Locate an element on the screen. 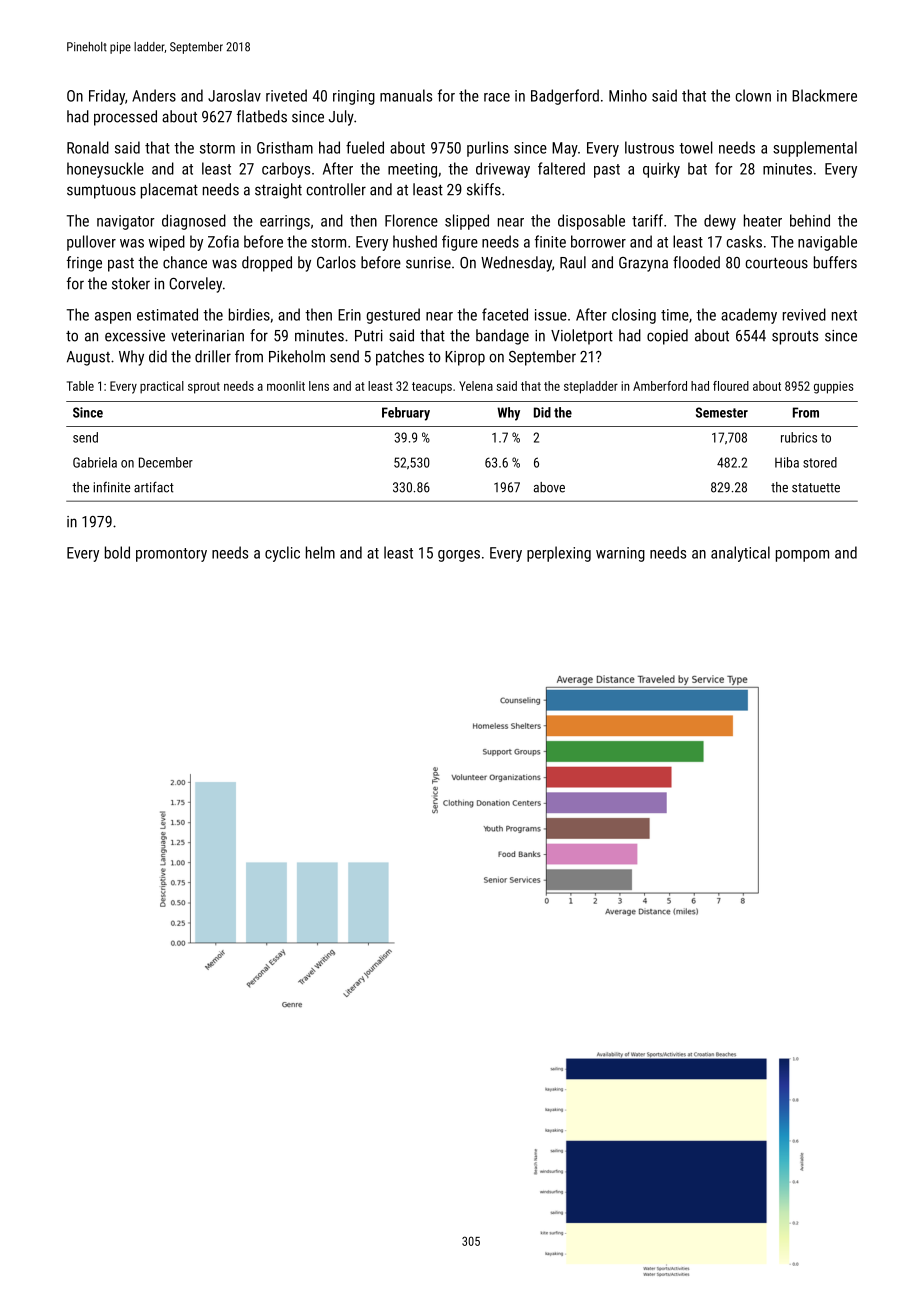 The height and width of the screenshot is (1308, 924). artifact is located at coordinates (154, 487).
